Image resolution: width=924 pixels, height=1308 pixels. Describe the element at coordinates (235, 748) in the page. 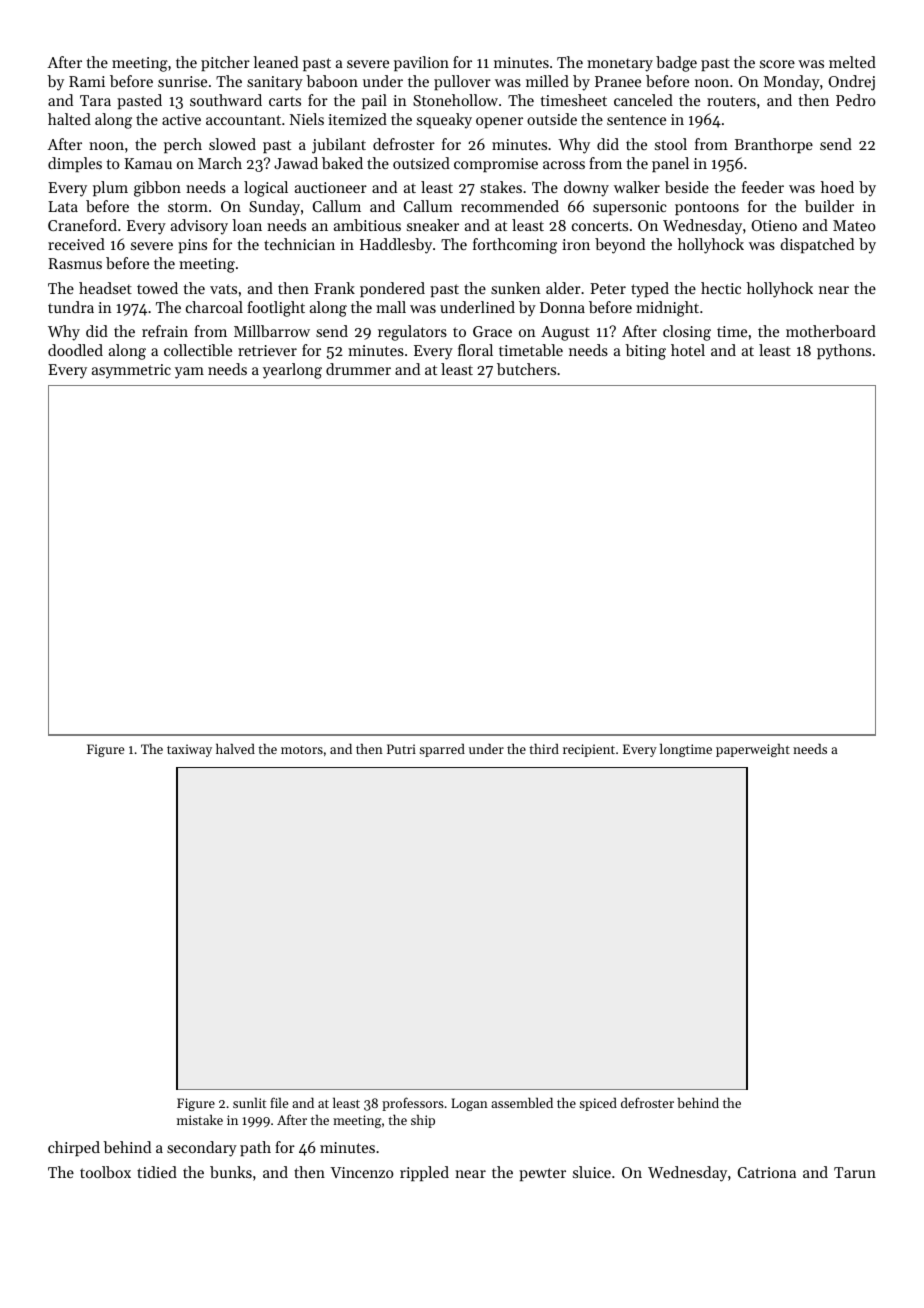

I see `halved` at that location.
